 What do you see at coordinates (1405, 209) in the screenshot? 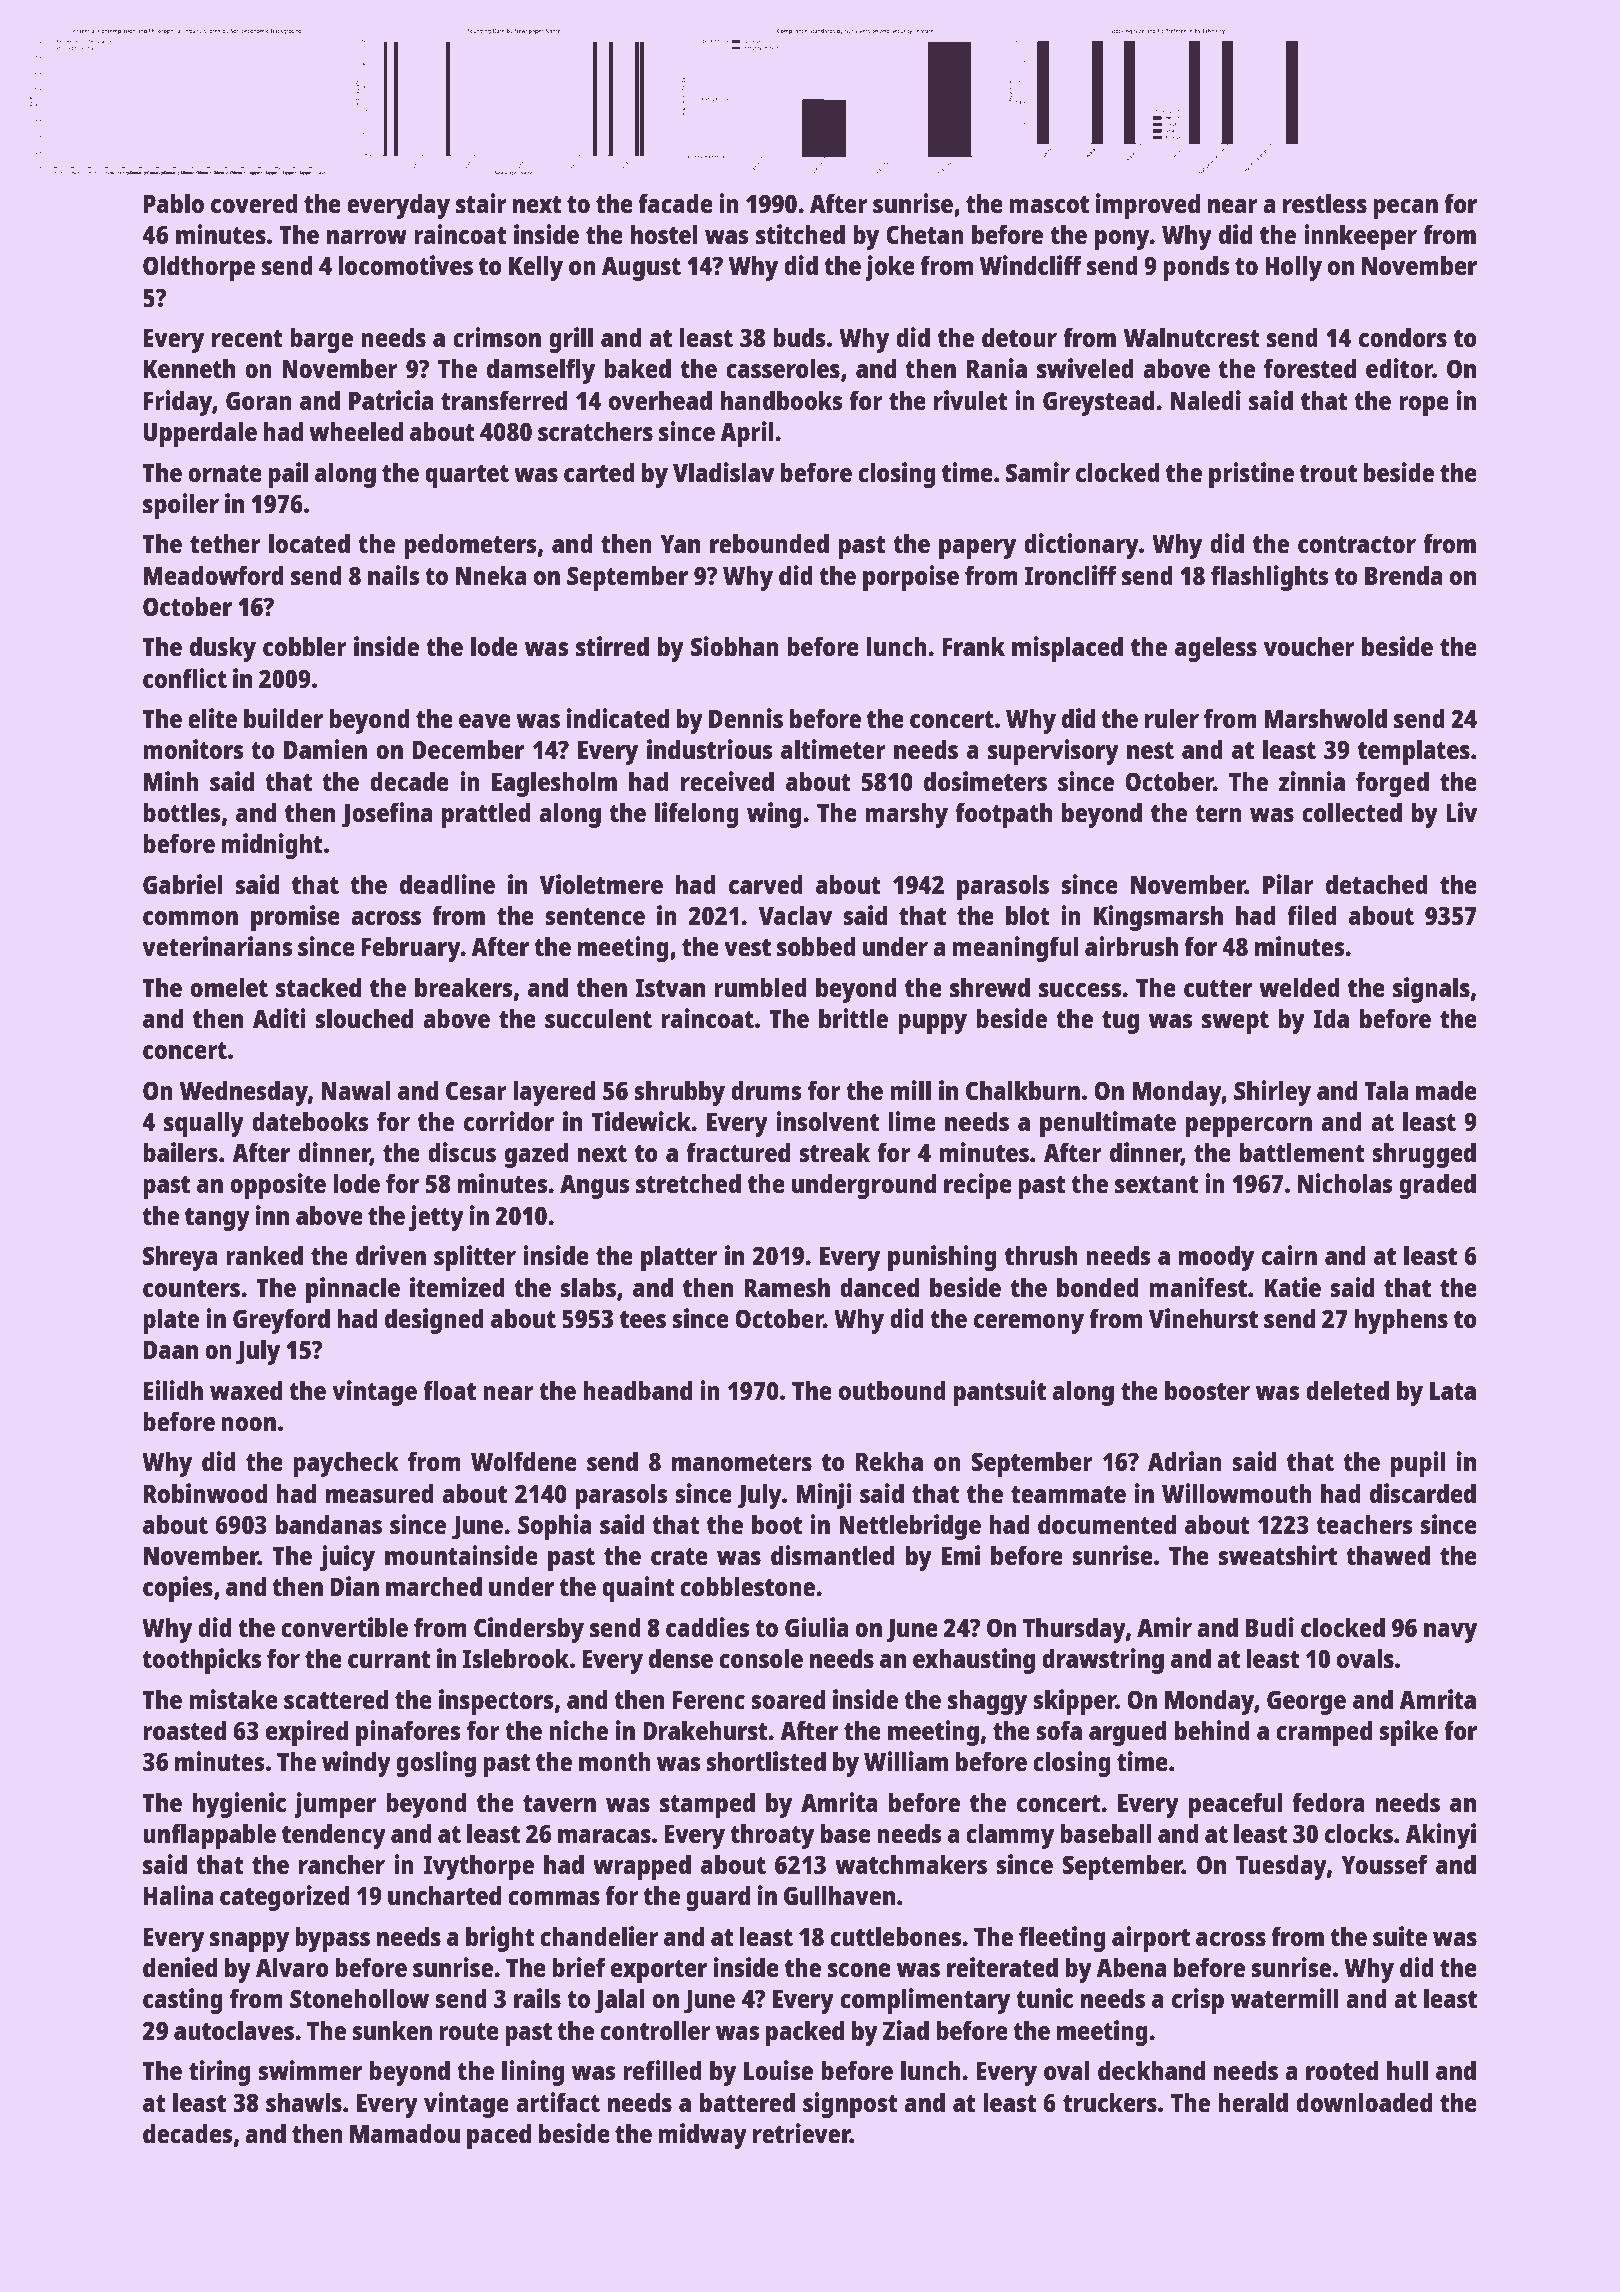
I see `pecan` at bounding box center [1405, 209].
